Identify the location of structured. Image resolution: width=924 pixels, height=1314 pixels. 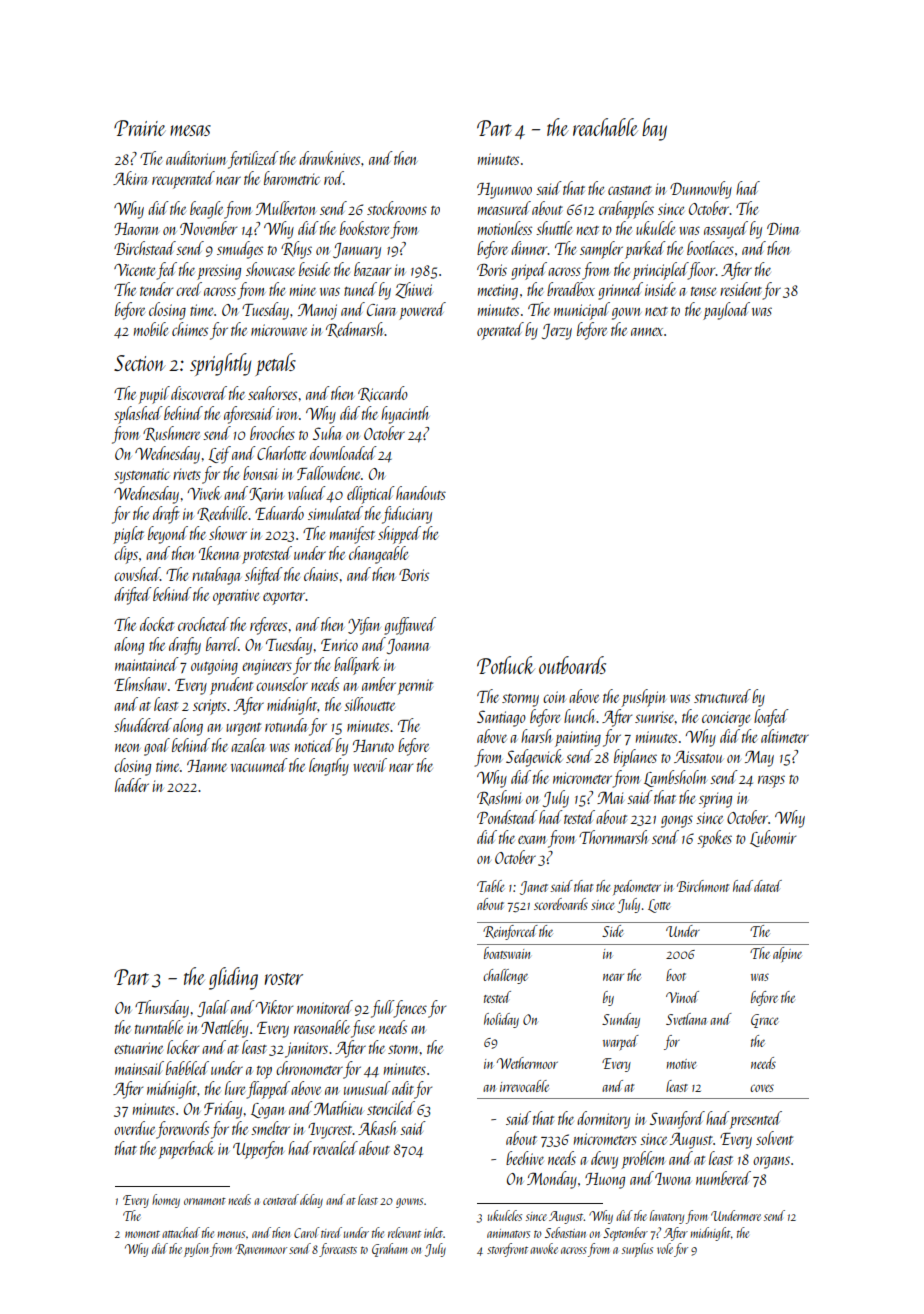
(722, 696).
